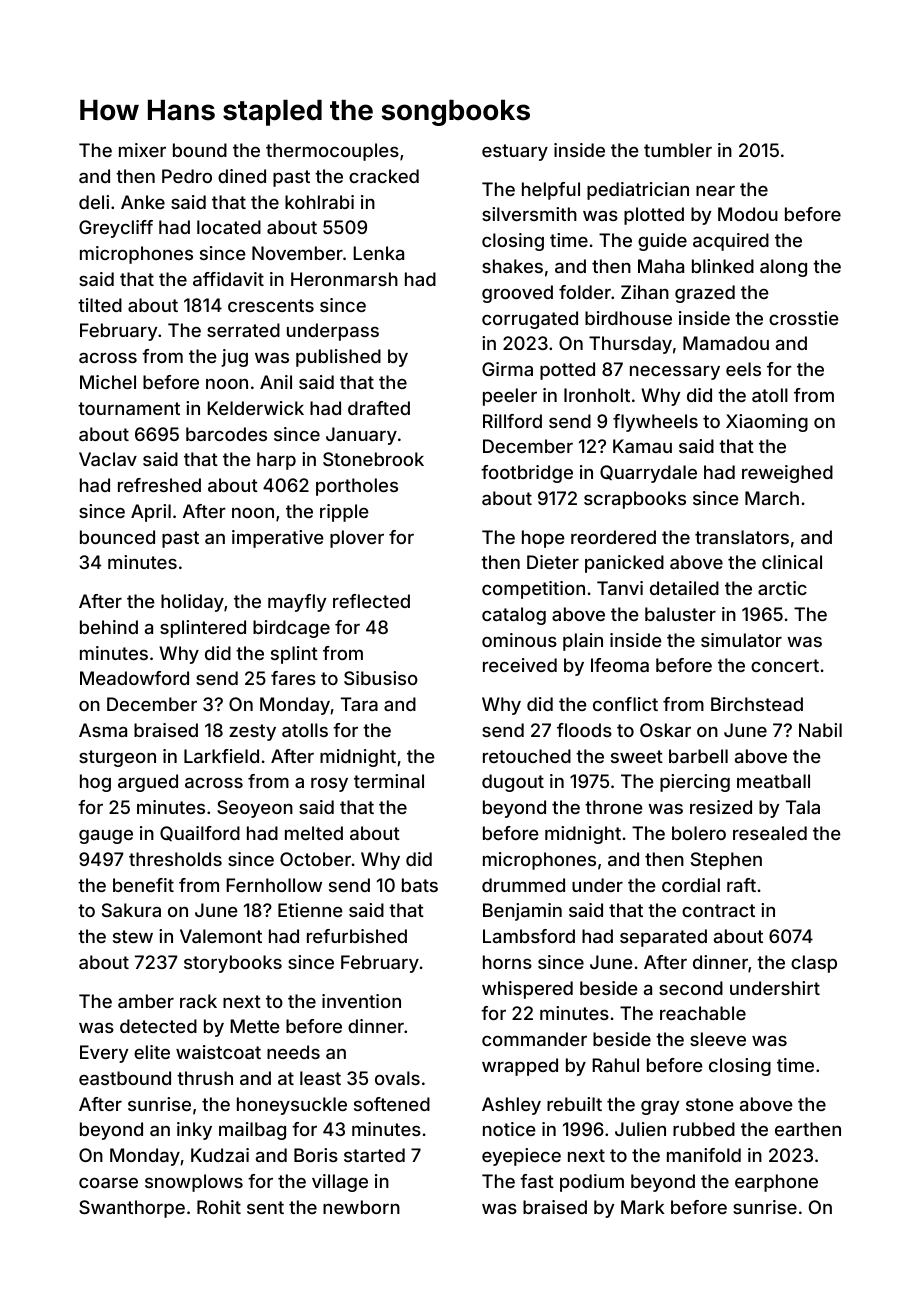 This screenshot has height=1314, width=924. Describe the element at coordinates (221, 936) in the screenshot. I see `Valemont` at that location.
